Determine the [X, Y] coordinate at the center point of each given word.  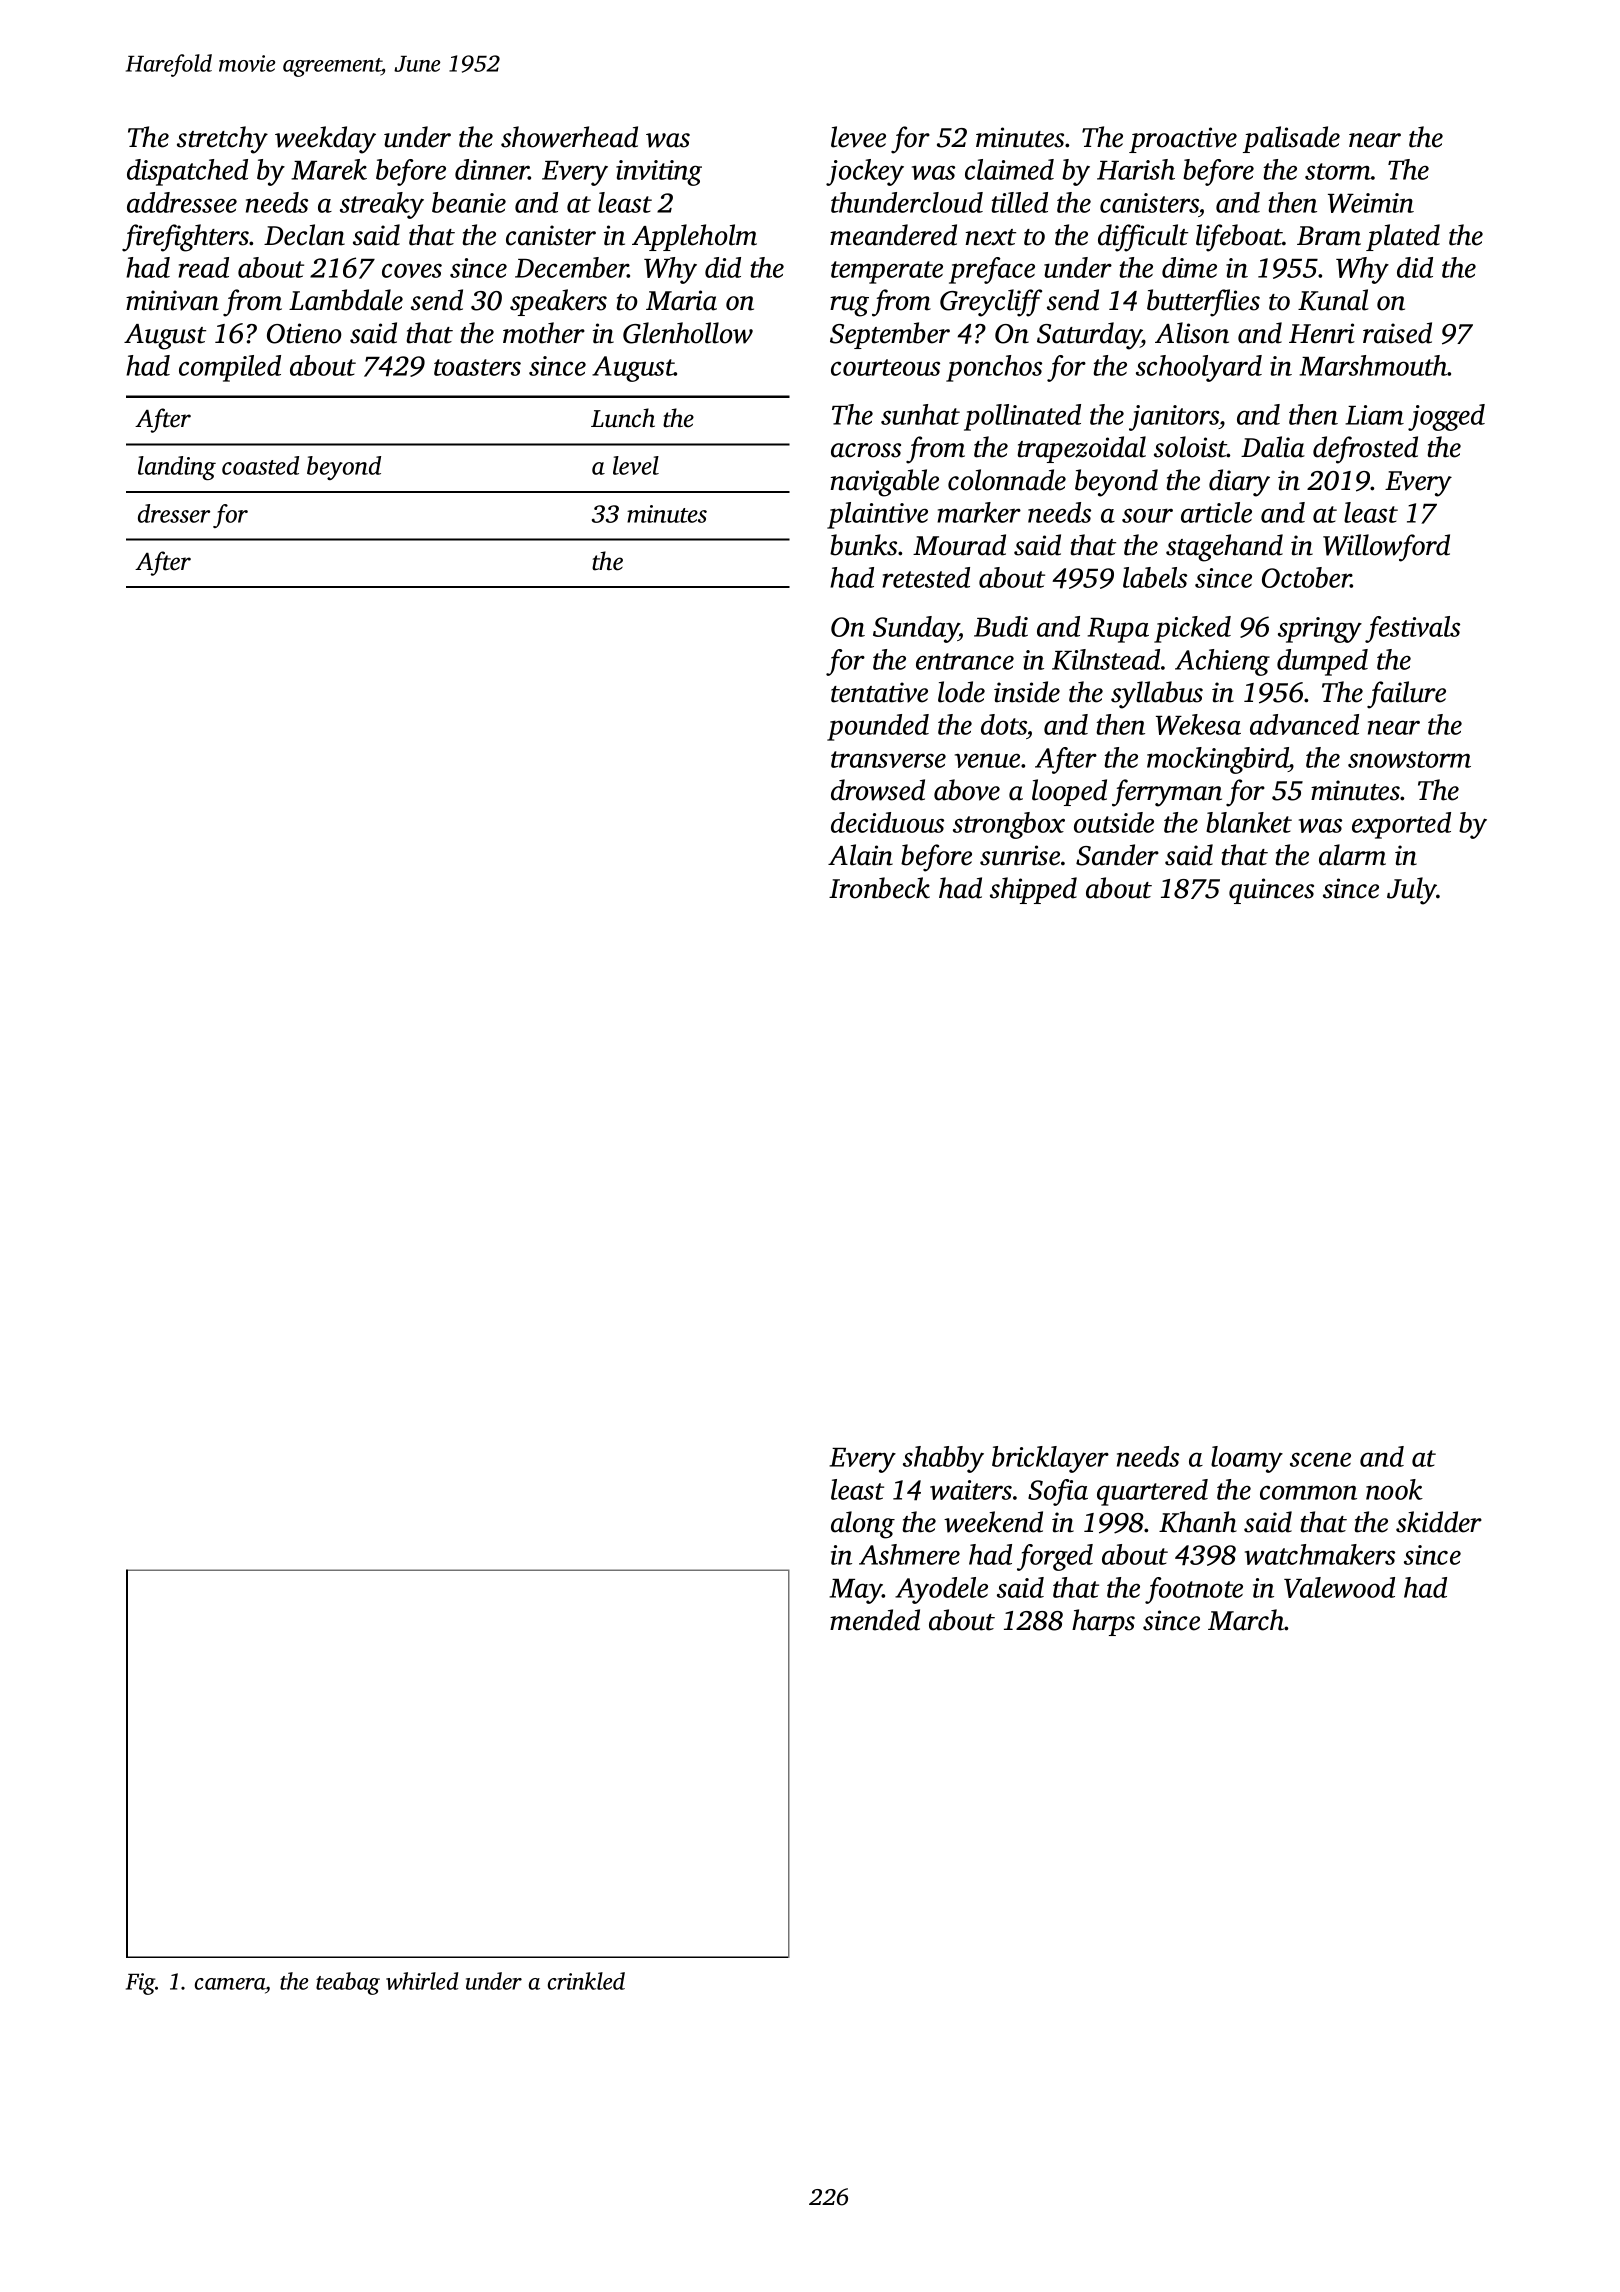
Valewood [1339, 1587]
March [1246, 1620]
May [856, 1591]
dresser [174, 513]
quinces [1271, 891]
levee [858, 137]
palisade [1291, 139]
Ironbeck [879, 888]
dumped [1322, 662]
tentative [879, 692]
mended [875, 1620]
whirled [422, 1981]
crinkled [586, 1981]
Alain [860, 855]
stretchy [222, 140]
